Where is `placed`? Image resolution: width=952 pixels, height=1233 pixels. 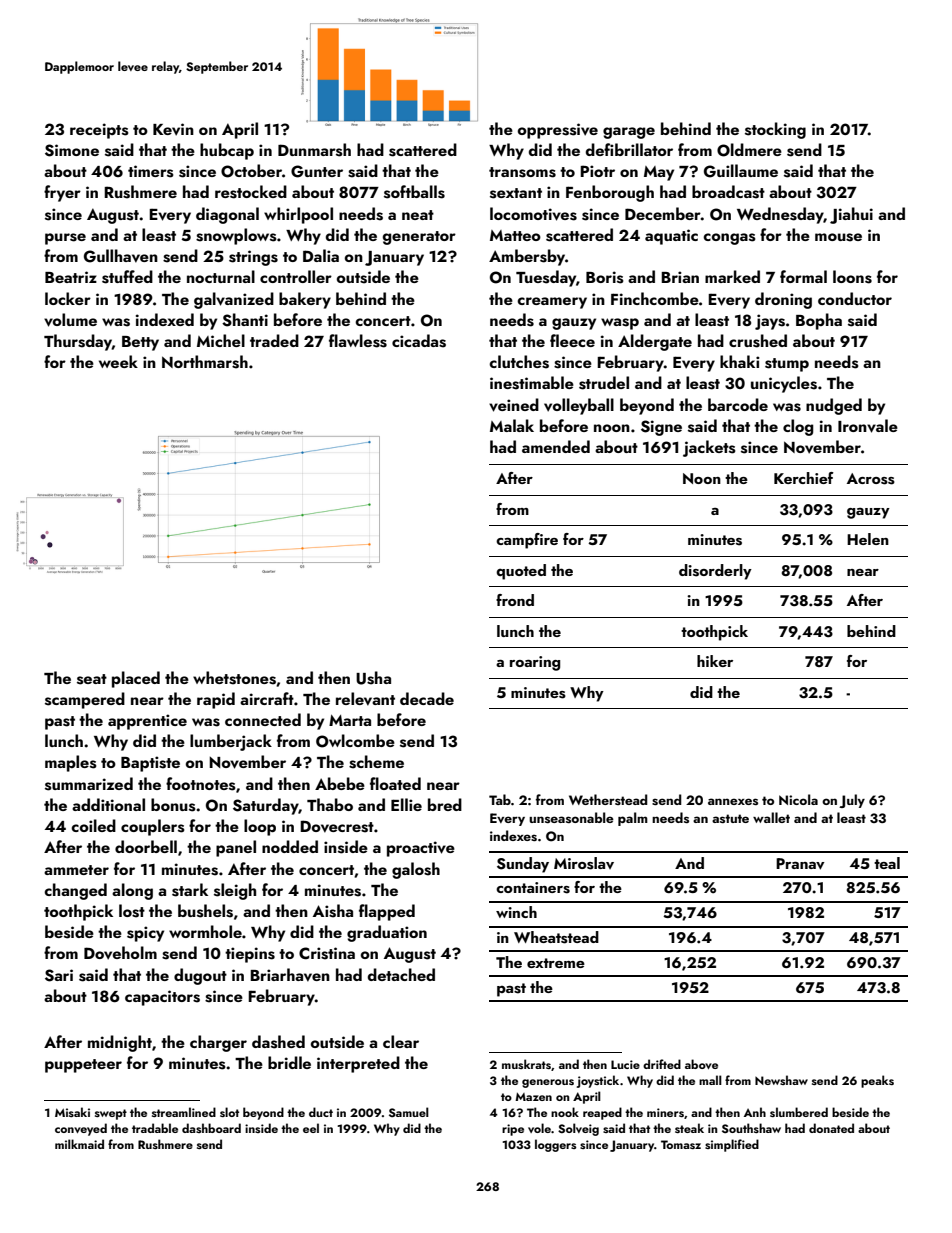
placed is located at coordinates (136, 679).
